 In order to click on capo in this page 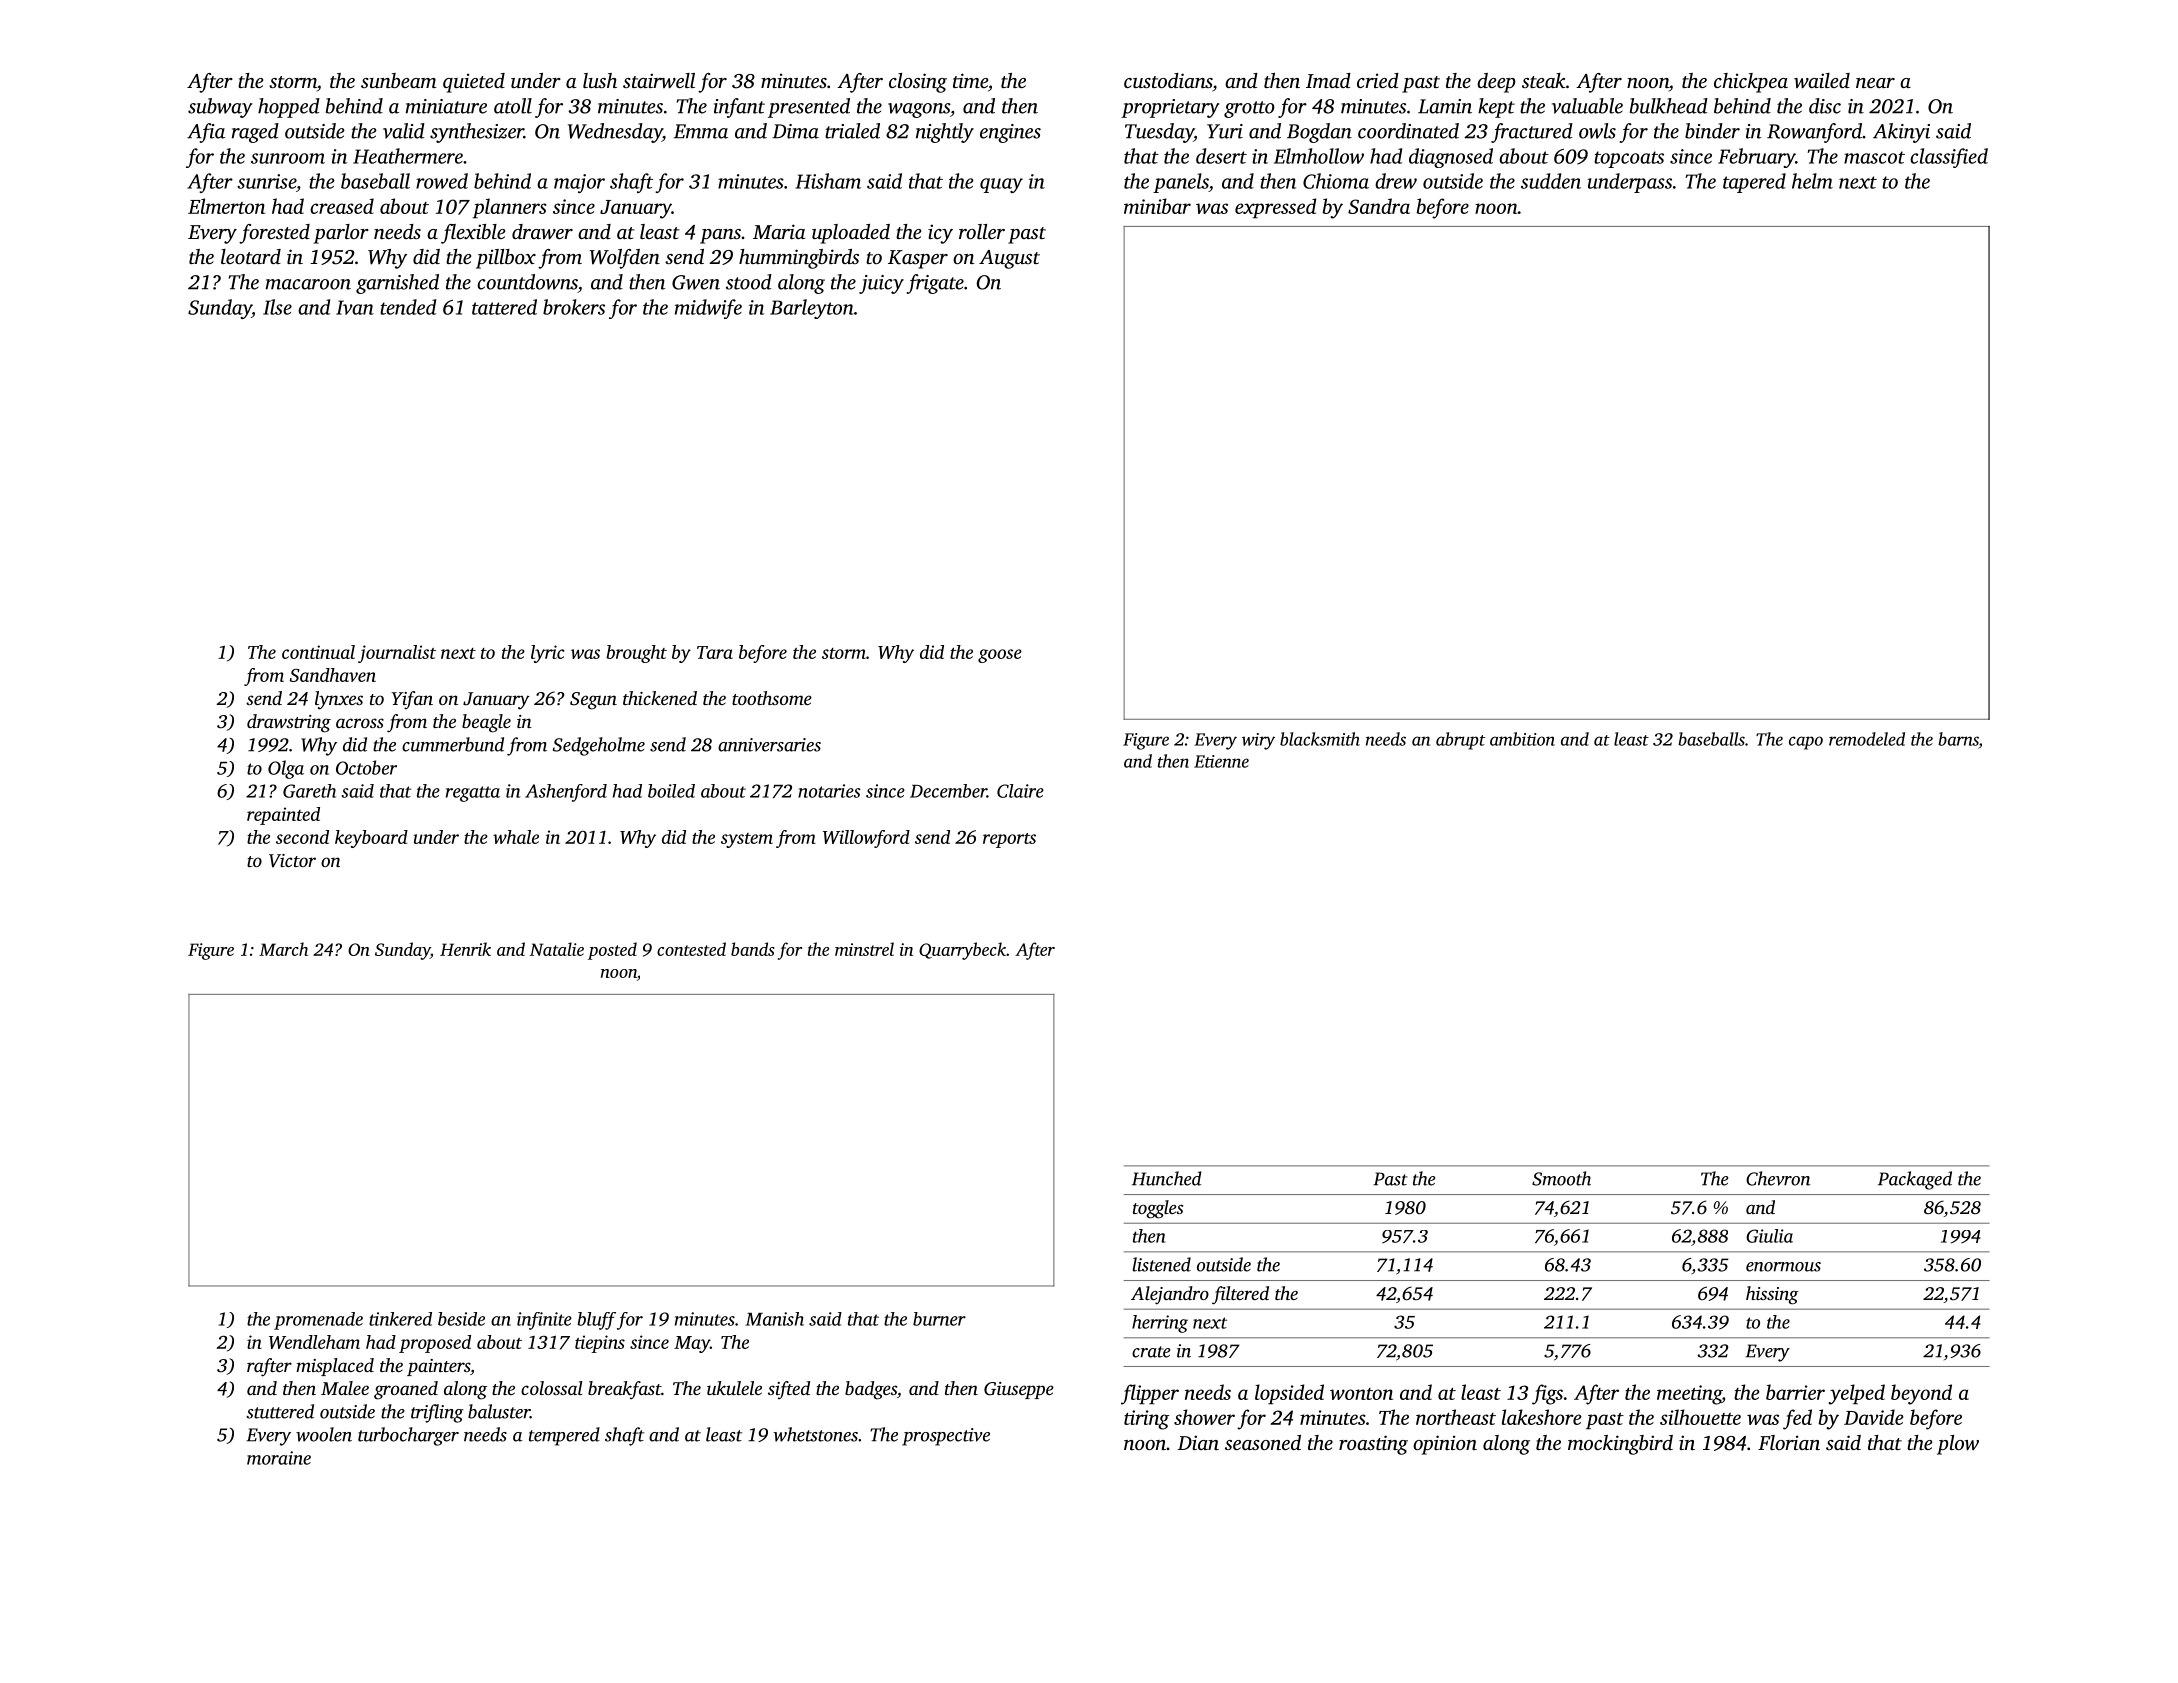, I will do `click(1806, 743)`.
